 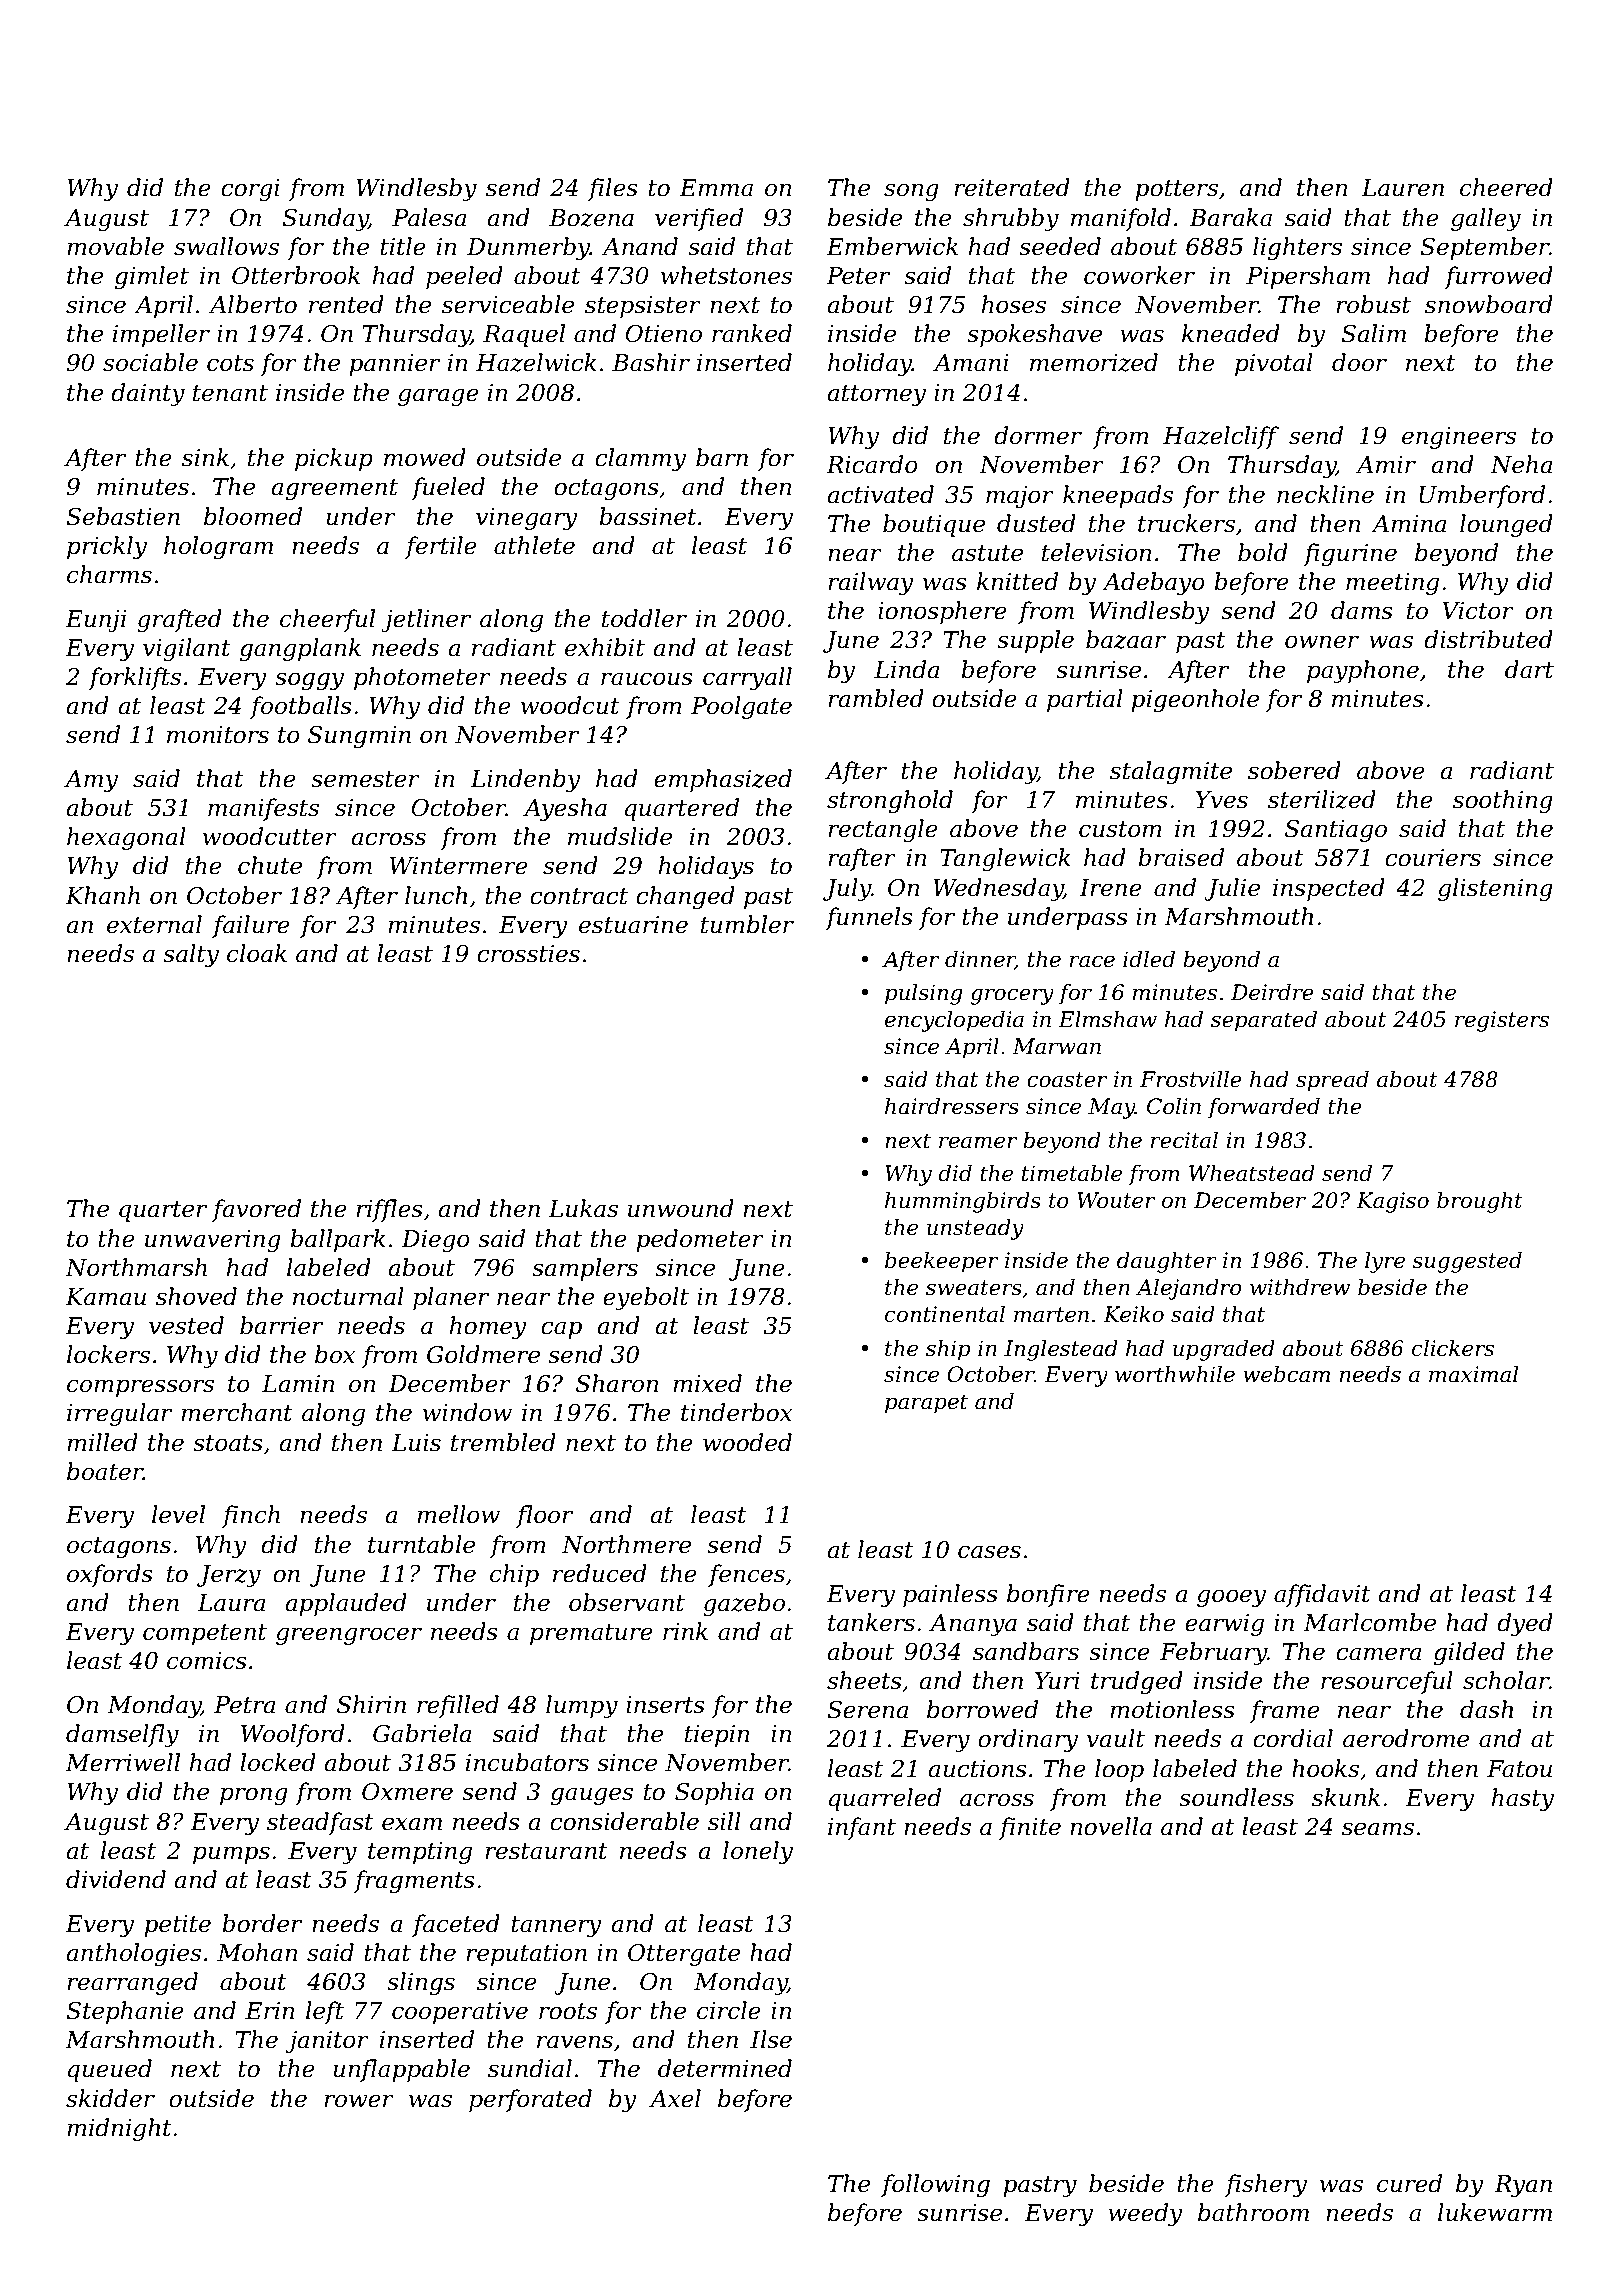 What do you see at coordinates (1286, 1374) in the screenshot?
I see `webcam` at bounding box center [1286, 1374].
